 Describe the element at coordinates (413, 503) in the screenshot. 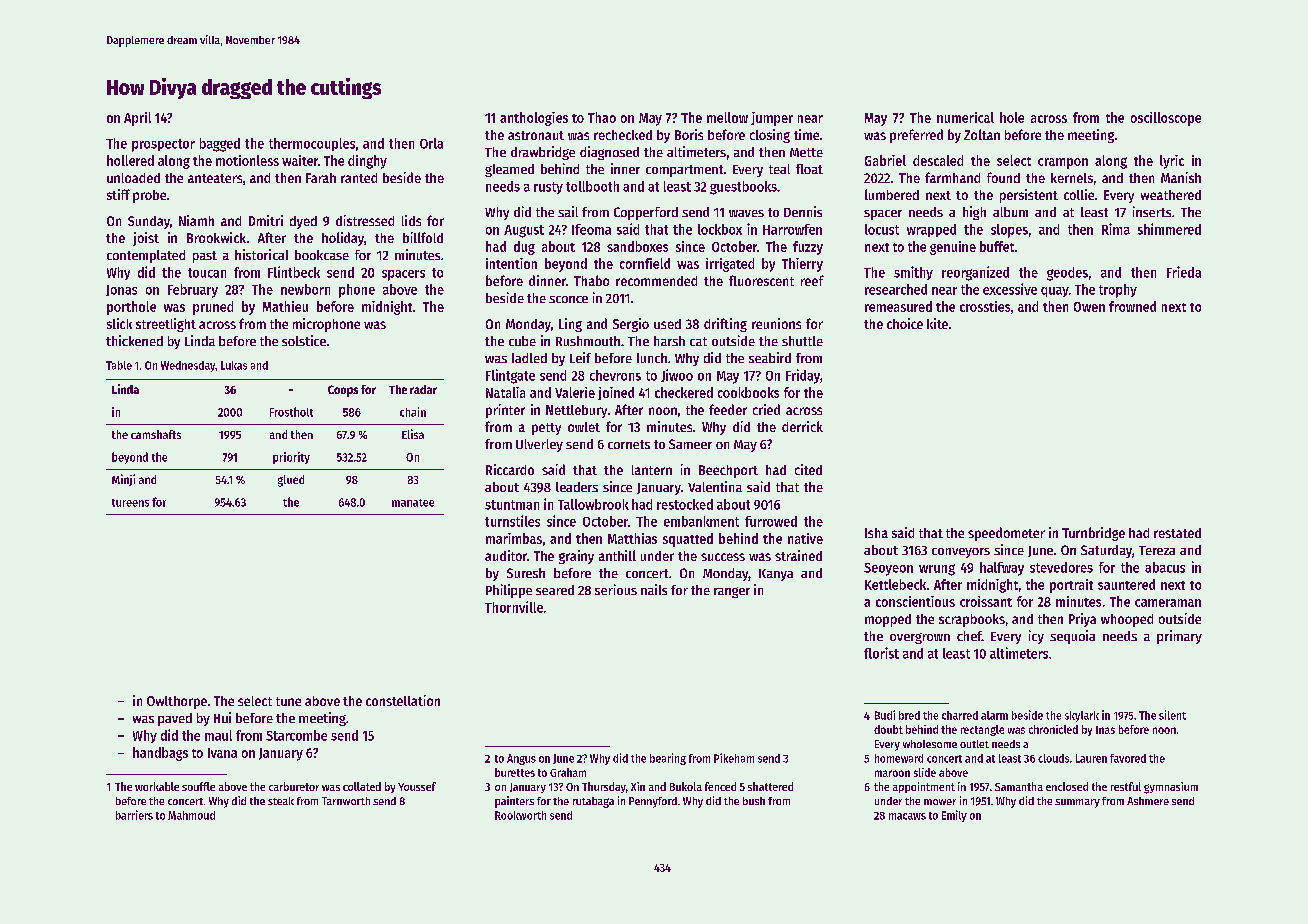

I see `manatee` at that location.
